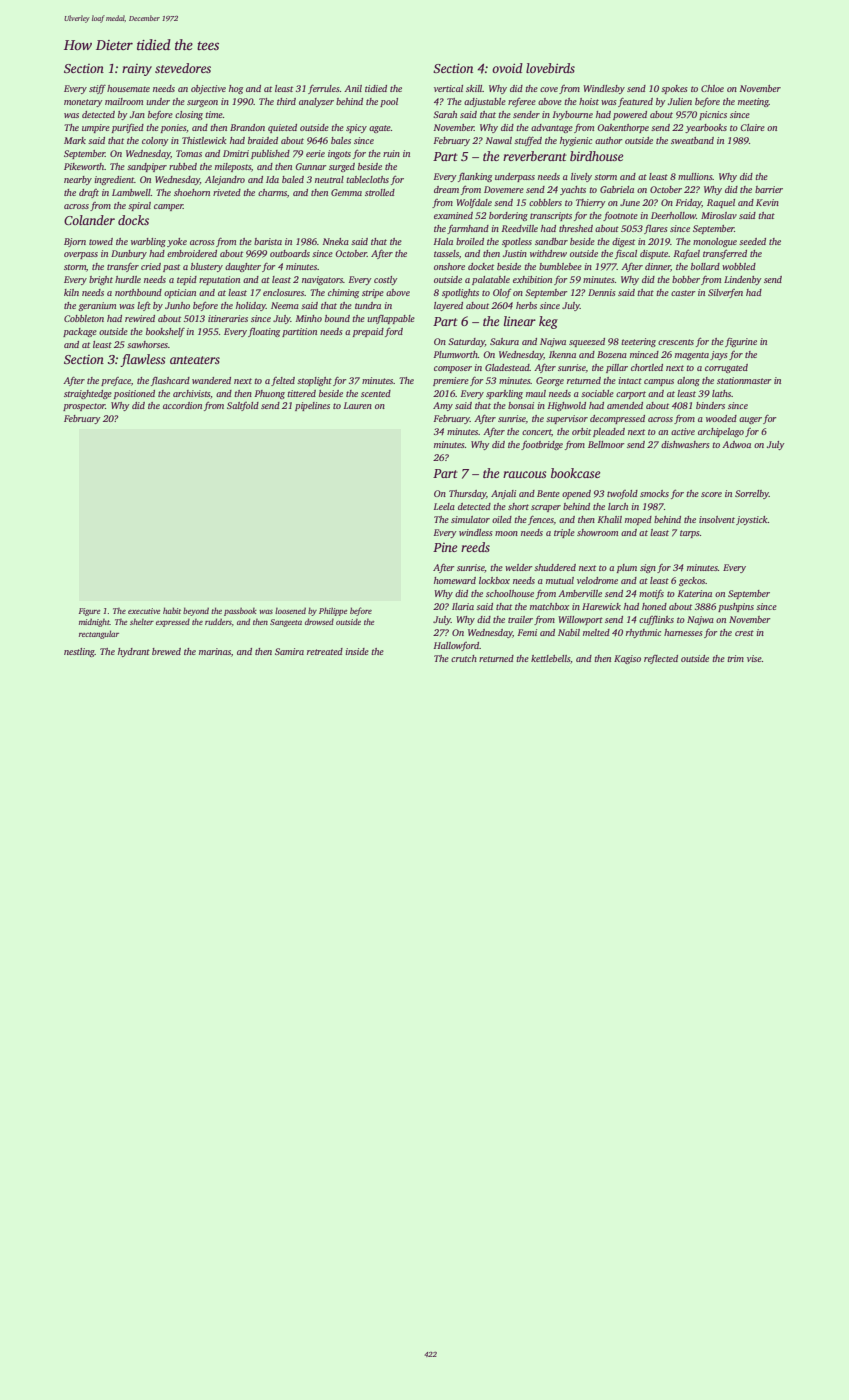 Image resolution: width=849 pixels, height=1400 pixels. Describe the element at coordinates (373, 293) in the image. I see `stripe` at that location.
